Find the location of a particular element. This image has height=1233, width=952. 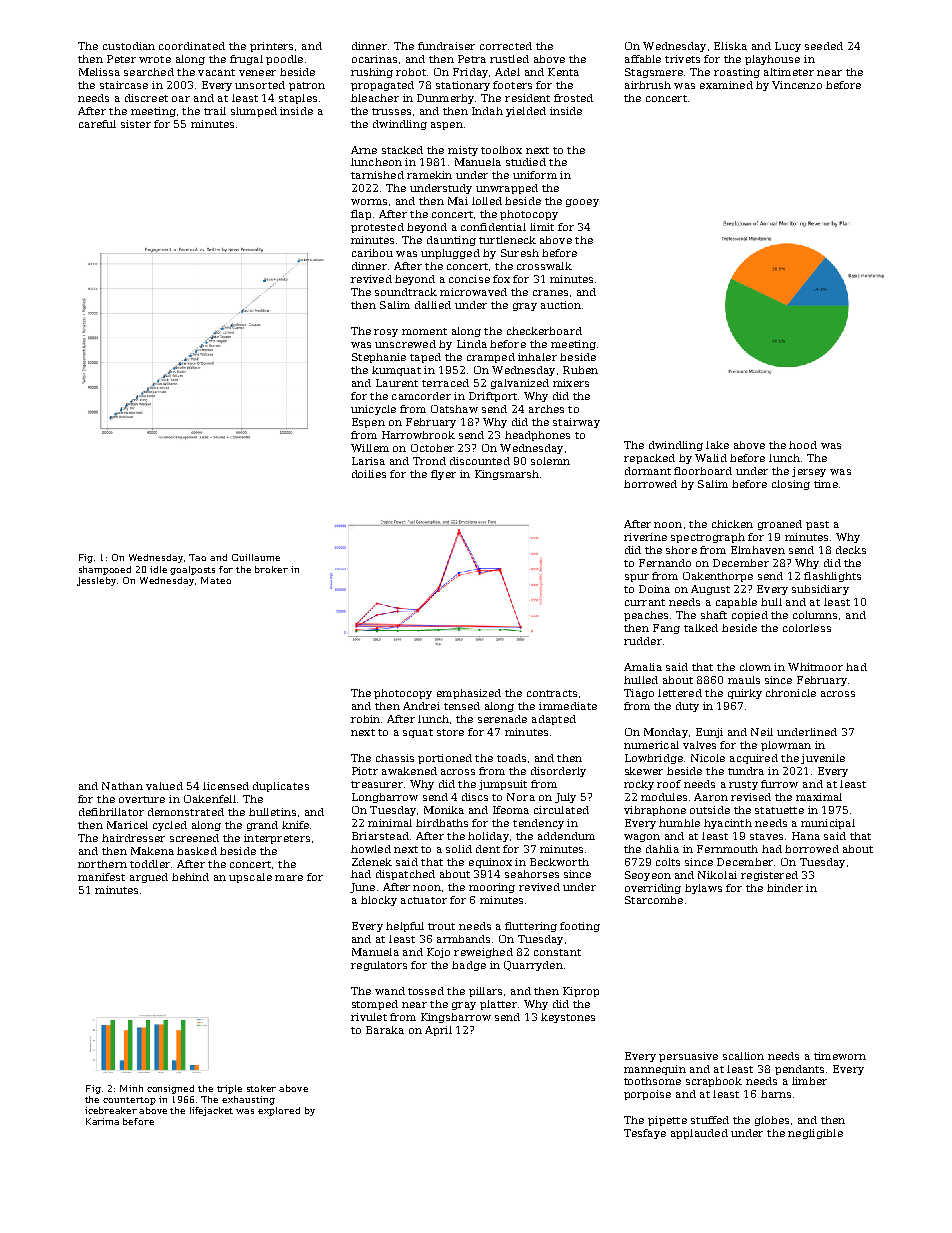

coordinated is located at coordinates (192, 46).
